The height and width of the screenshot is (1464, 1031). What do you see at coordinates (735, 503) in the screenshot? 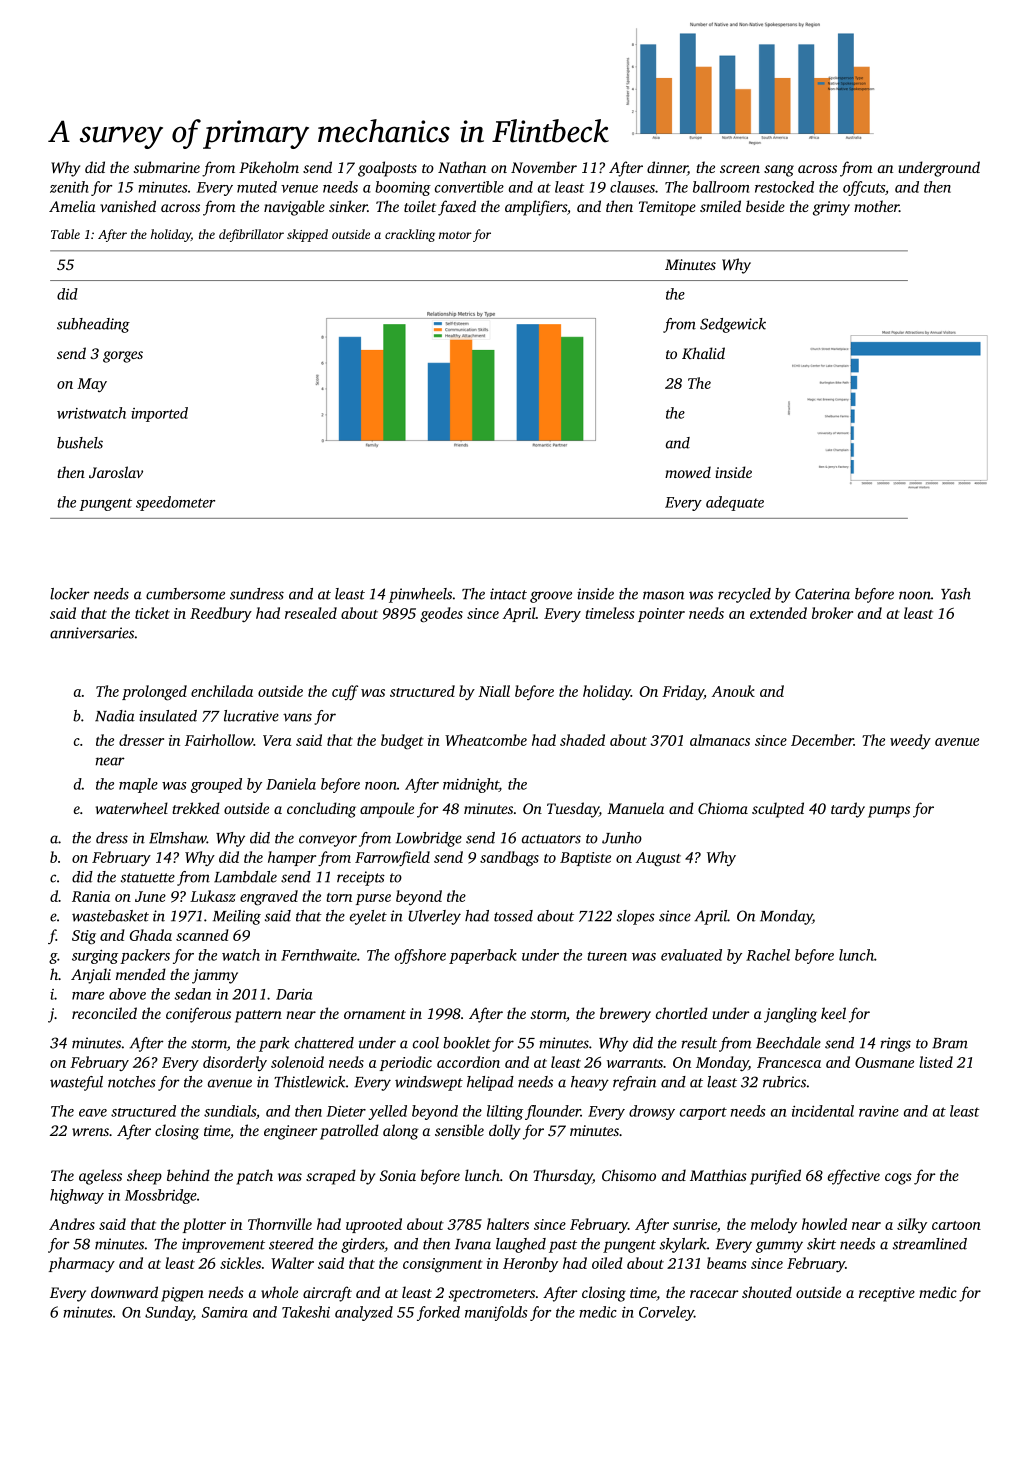
I see `adequate` at bounding box center [735, 503].
